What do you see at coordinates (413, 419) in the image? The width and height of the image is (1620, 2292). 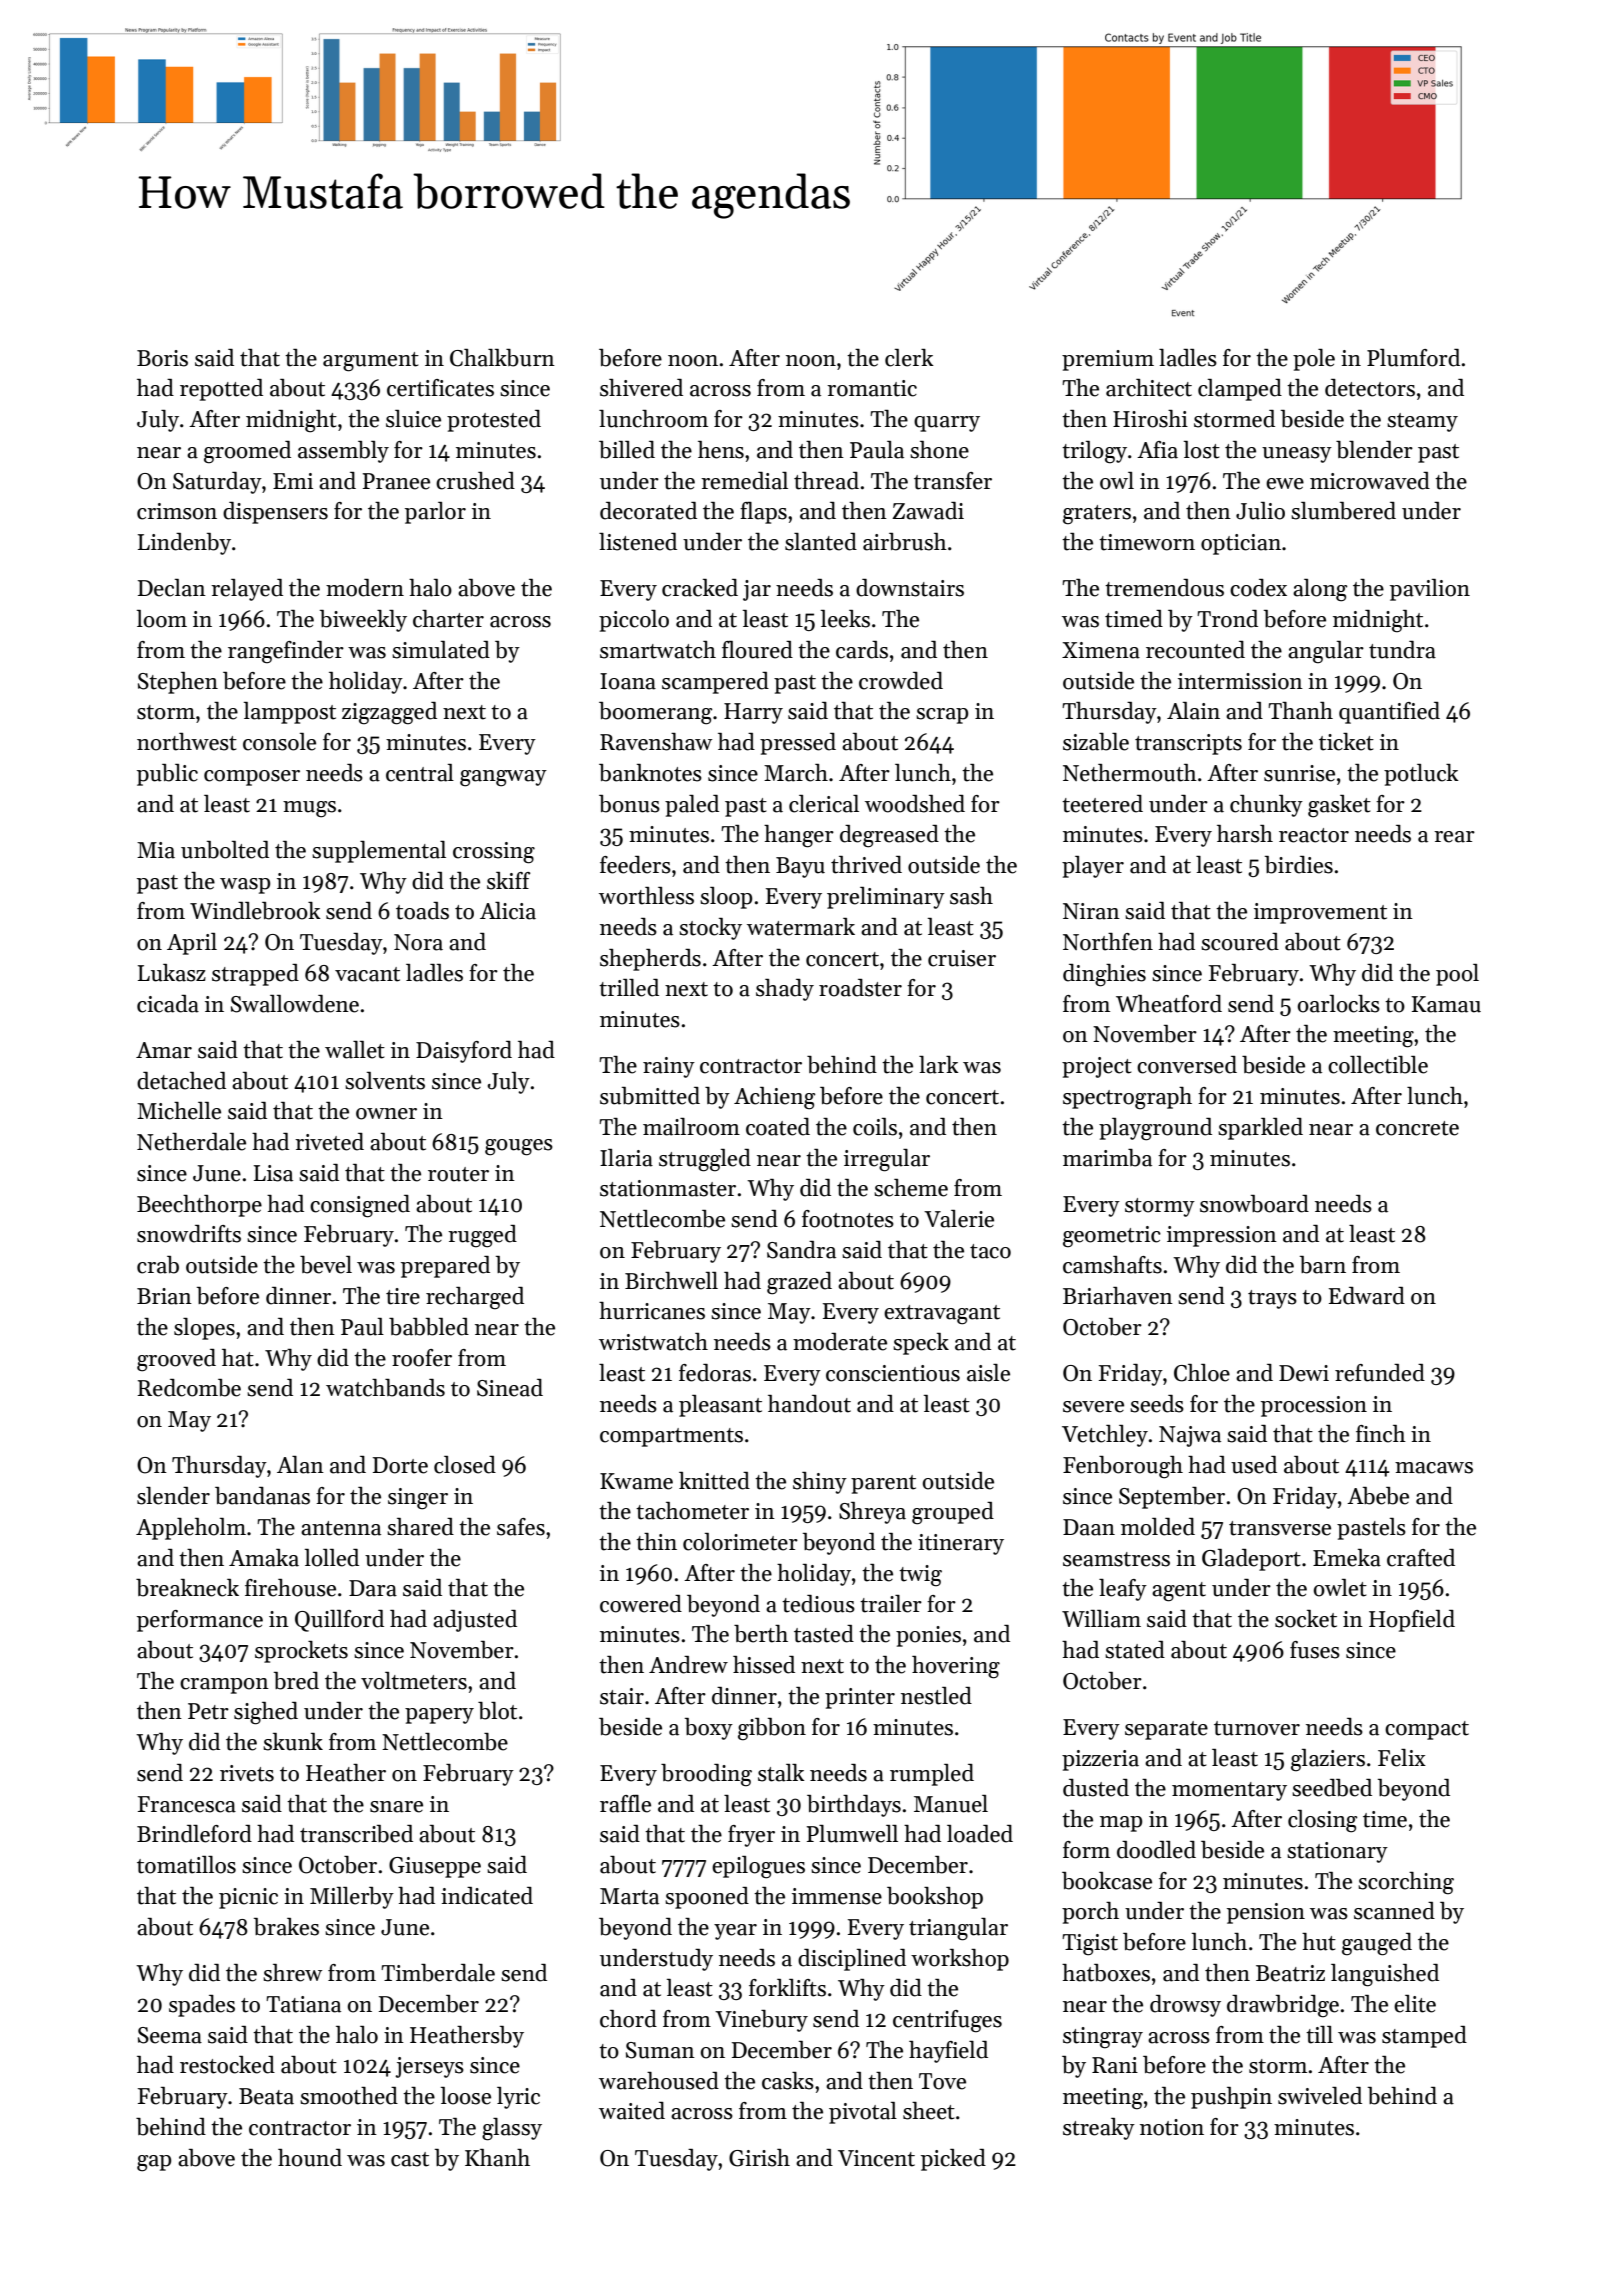 I see `sluice` at bounding box center [413, 419].
